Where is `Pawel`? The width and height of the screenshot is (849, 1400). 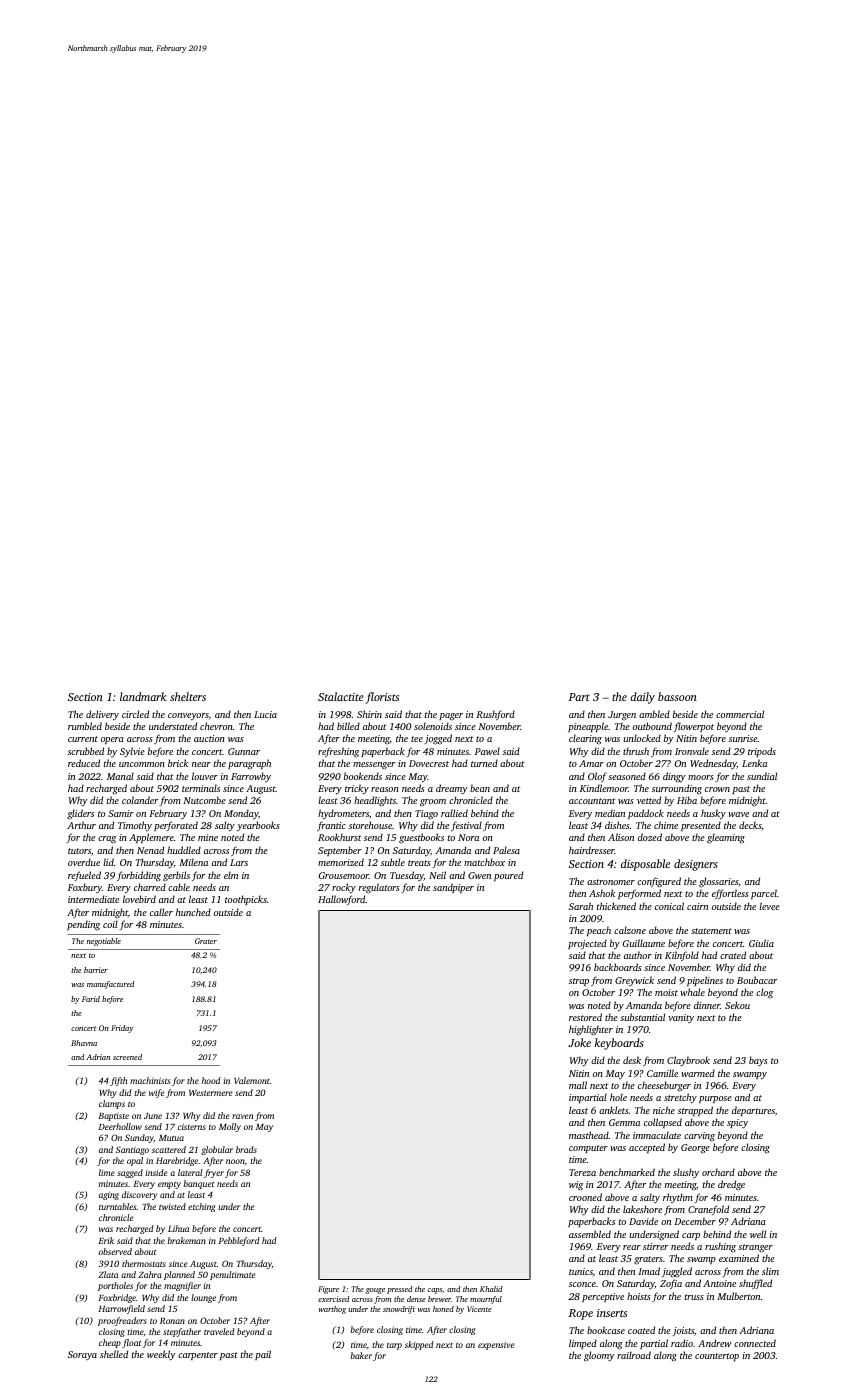
Pawel is located at coordinates (487, 751).
